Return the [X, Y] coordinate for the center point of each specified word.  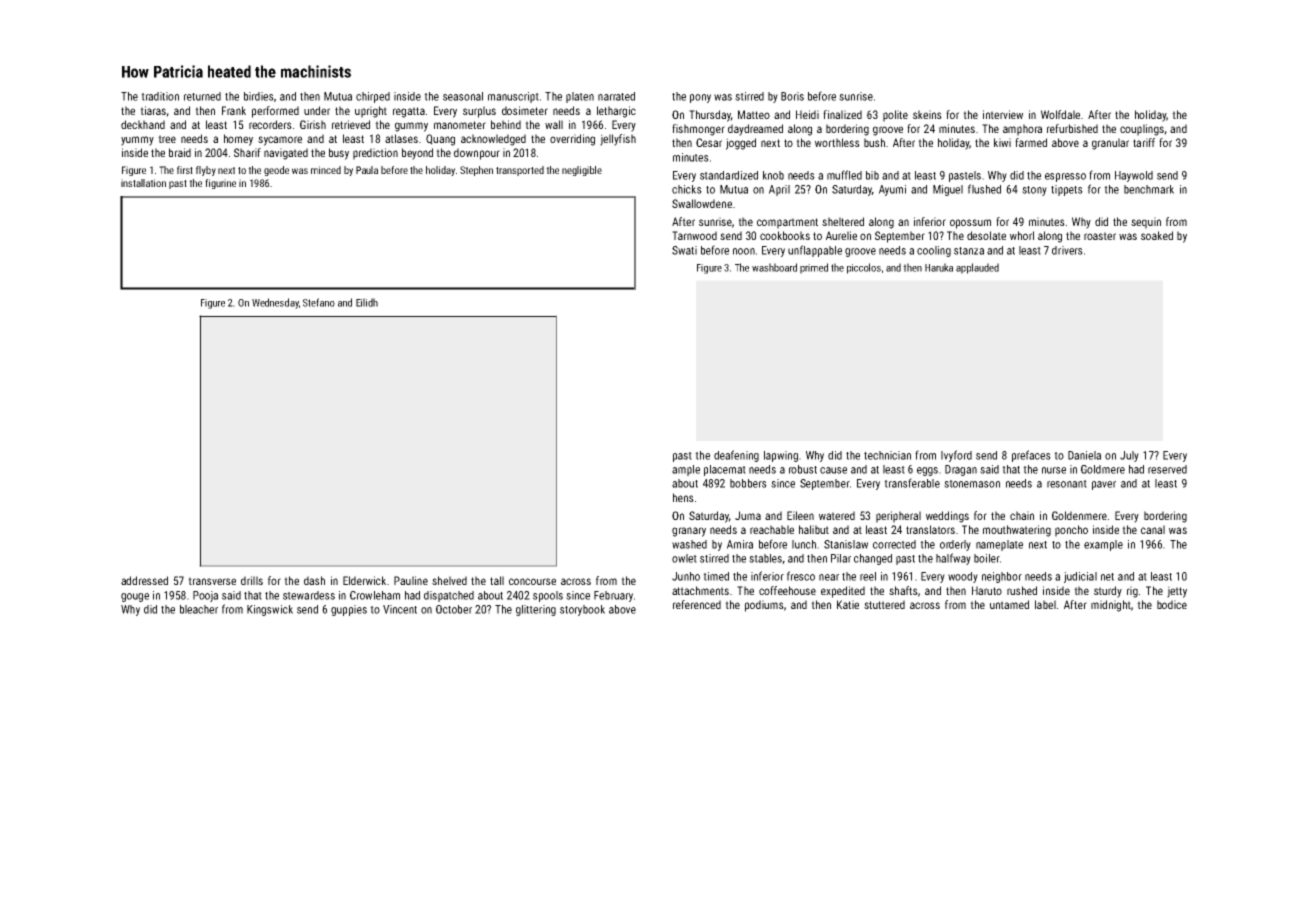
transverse [212, 581]
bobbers [748, 483]
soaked [1157, 235]
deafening [736, 456]
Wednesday [275, 303]
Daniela [1084, 455]
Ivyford [956, 456]
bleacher [199, 609]
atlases [401, 138]
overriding [572, 140]
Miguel [948, 190]
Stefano [319, 302]
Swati [684, 250]
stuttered [884, 604]
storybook [582, 610]
